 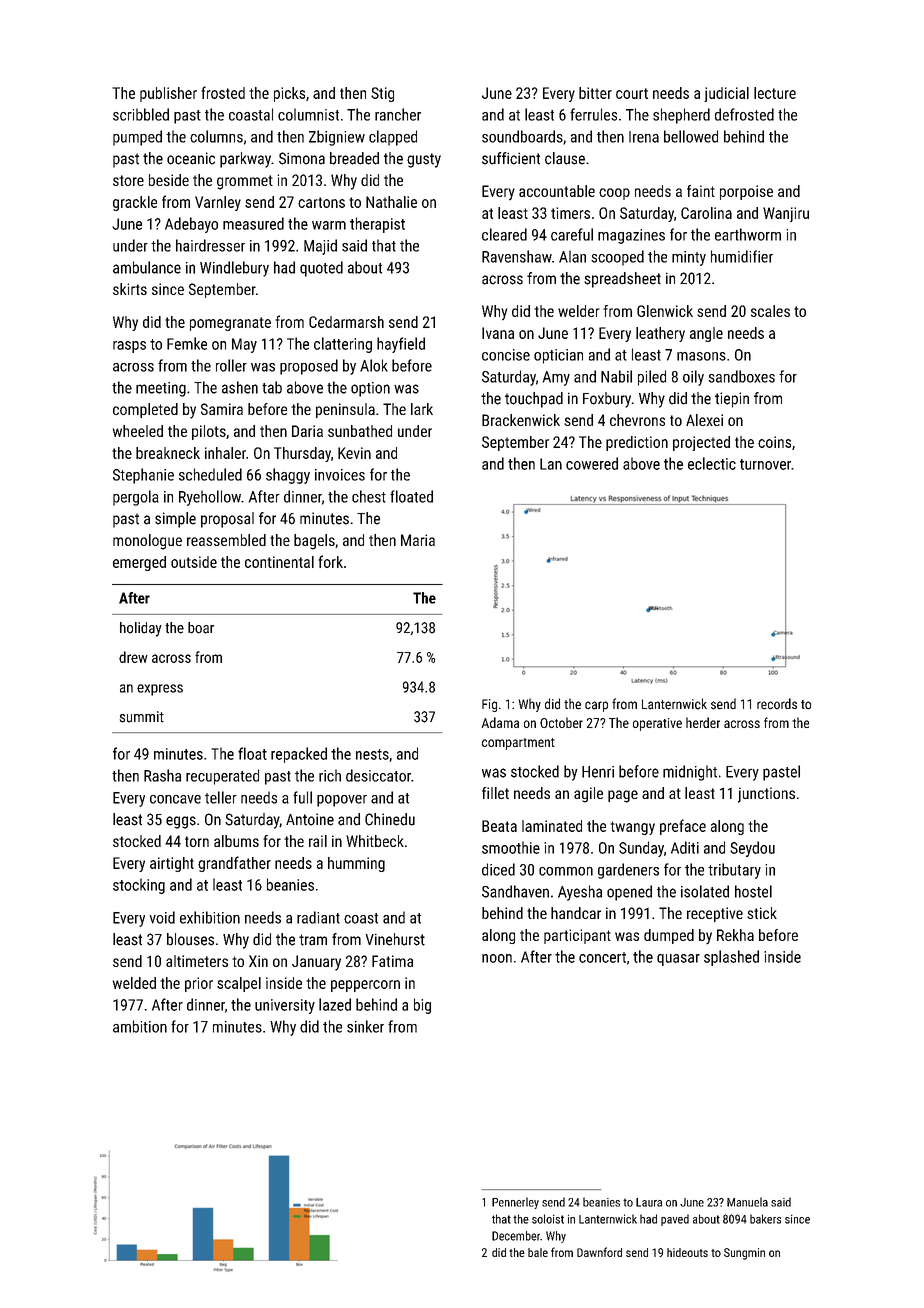 What do you see at coordinates (302, 158) in the document?
I see `Simona` at bounding box center [302, 158].
